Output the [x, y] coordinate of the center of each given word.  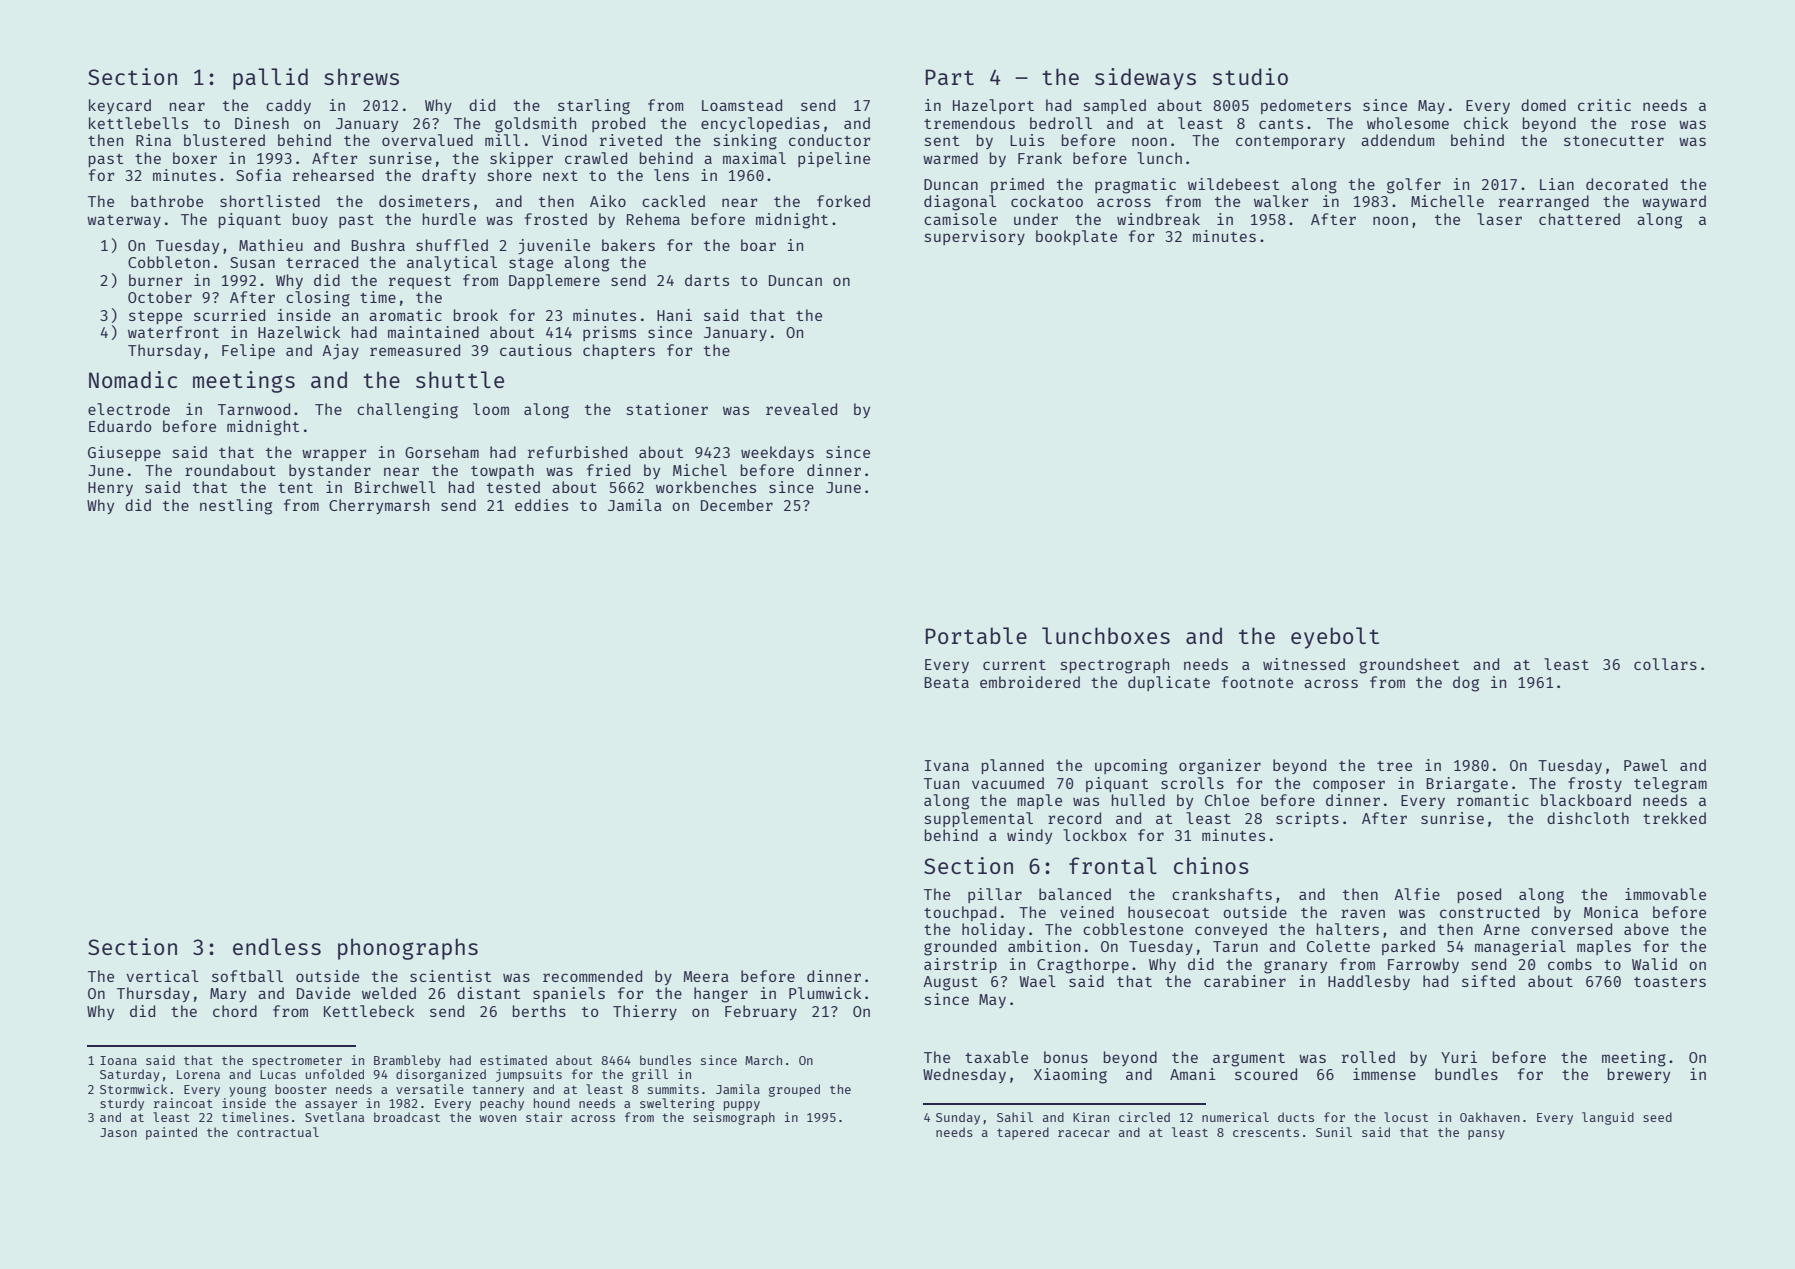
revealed [801, 409]
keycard [120, 106]
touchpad [960, 913]
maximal [754, 158]
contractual [278, 1132]
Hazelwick [299, 332]
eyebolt [1335, 638]
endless [277, 946]
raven [1363, 913]
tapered [1023, 1133]
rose [1648, 124]
